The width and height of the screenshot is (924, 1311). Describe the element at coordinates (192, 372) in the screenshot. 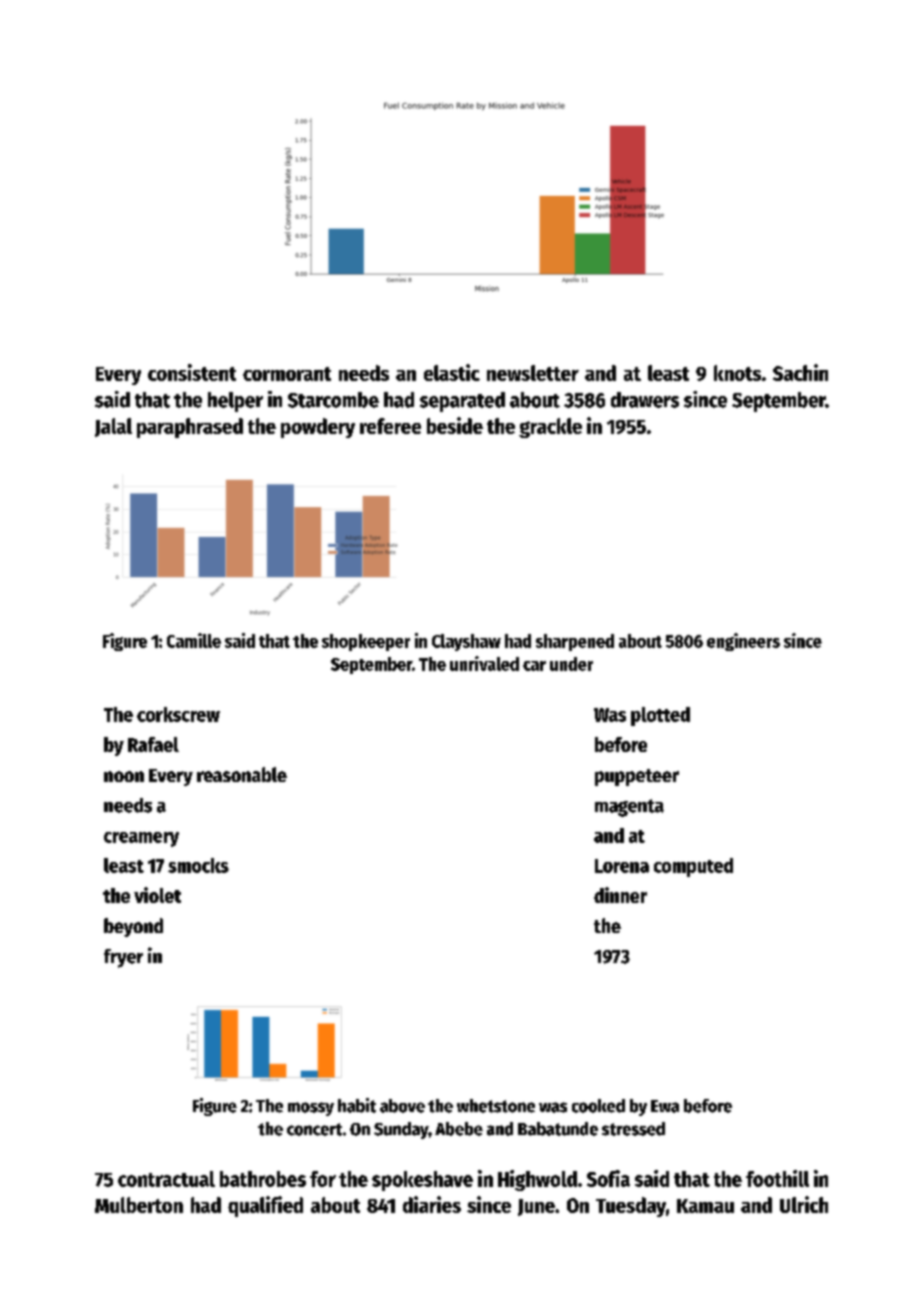

I see `consistent` at that location.
